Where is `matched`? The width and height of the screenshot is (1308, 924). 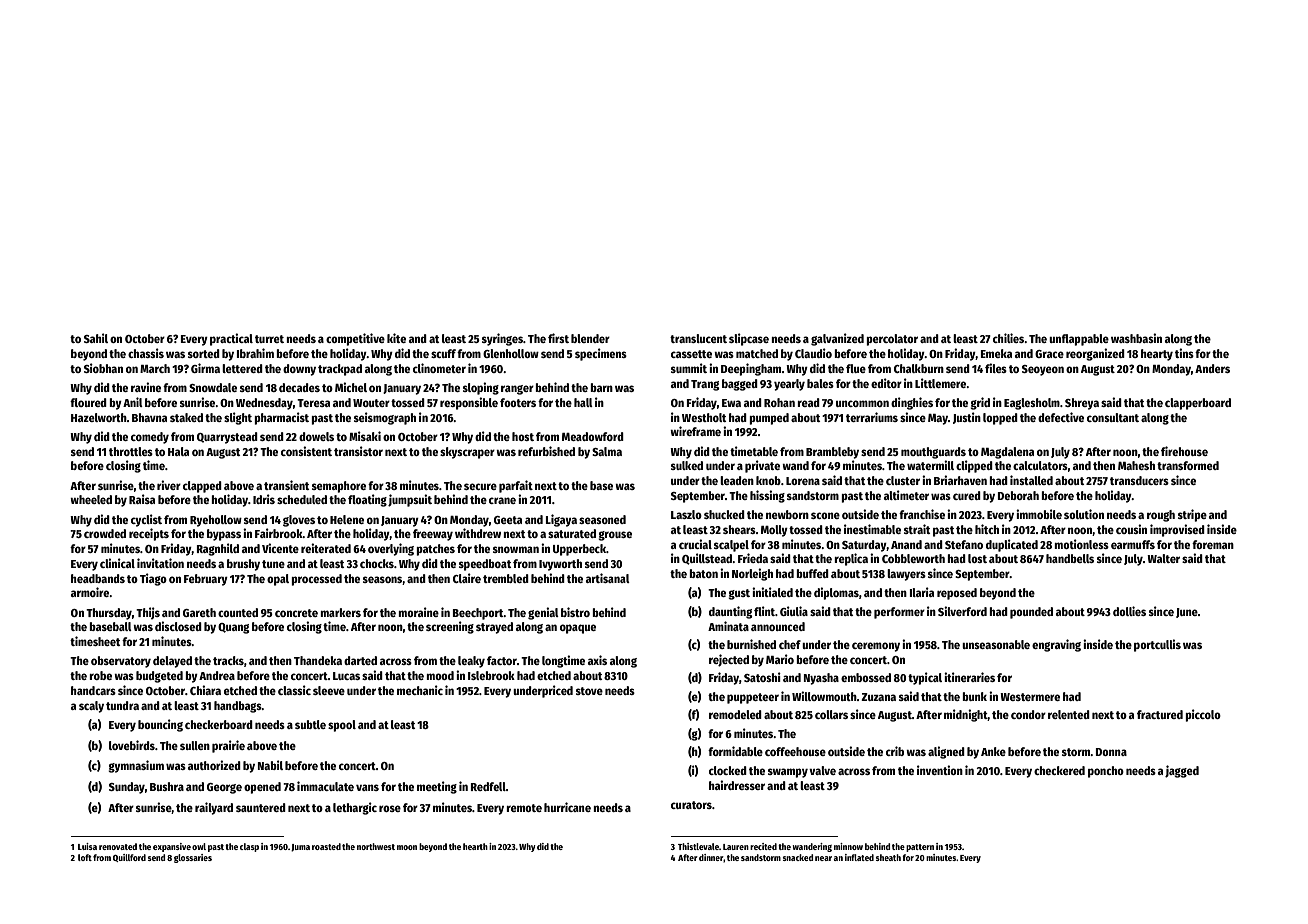 matched is located at coordinates (757, 353).
